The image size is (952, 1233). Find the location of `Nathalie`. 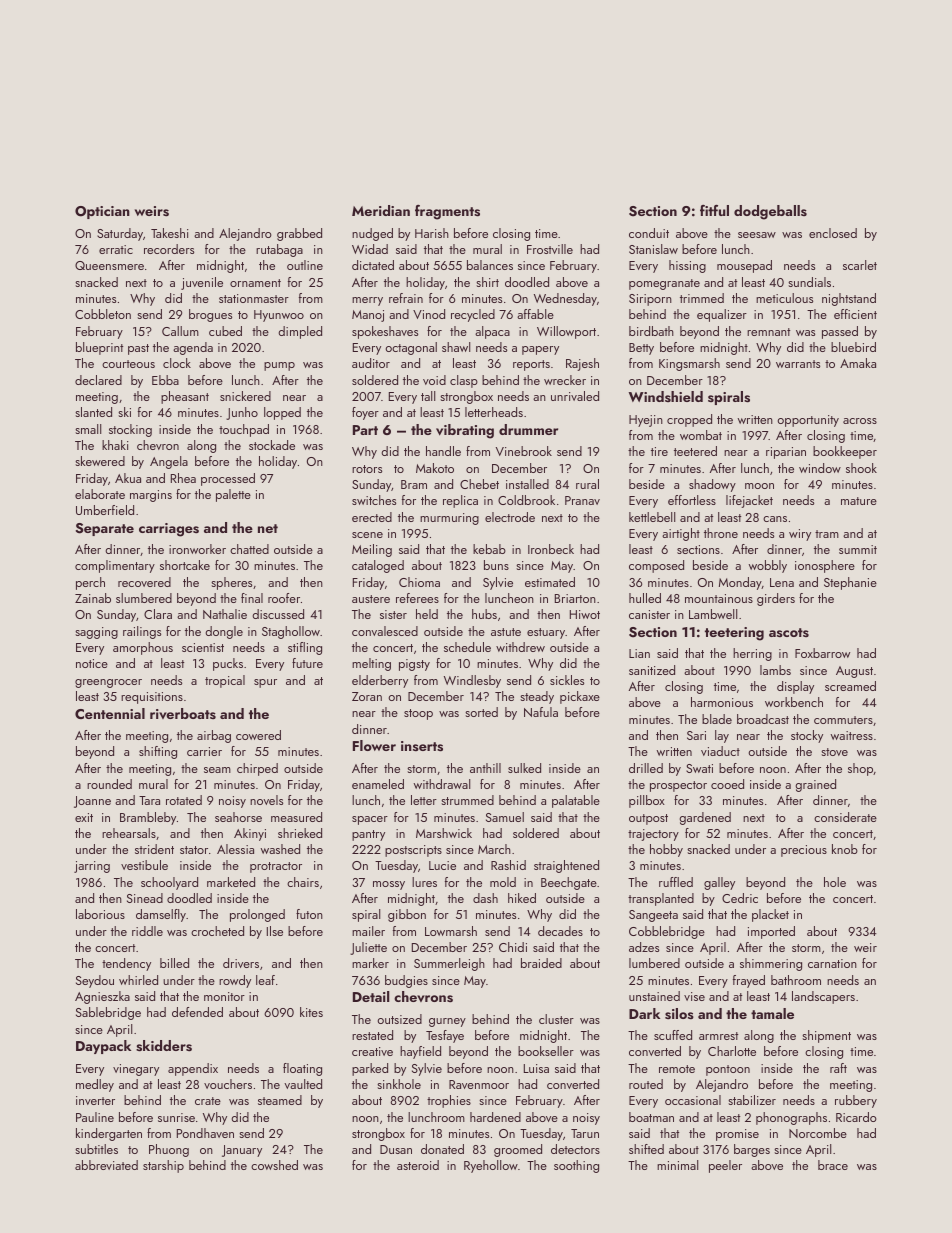

Nathalie is located at coordinates (225, 614).
